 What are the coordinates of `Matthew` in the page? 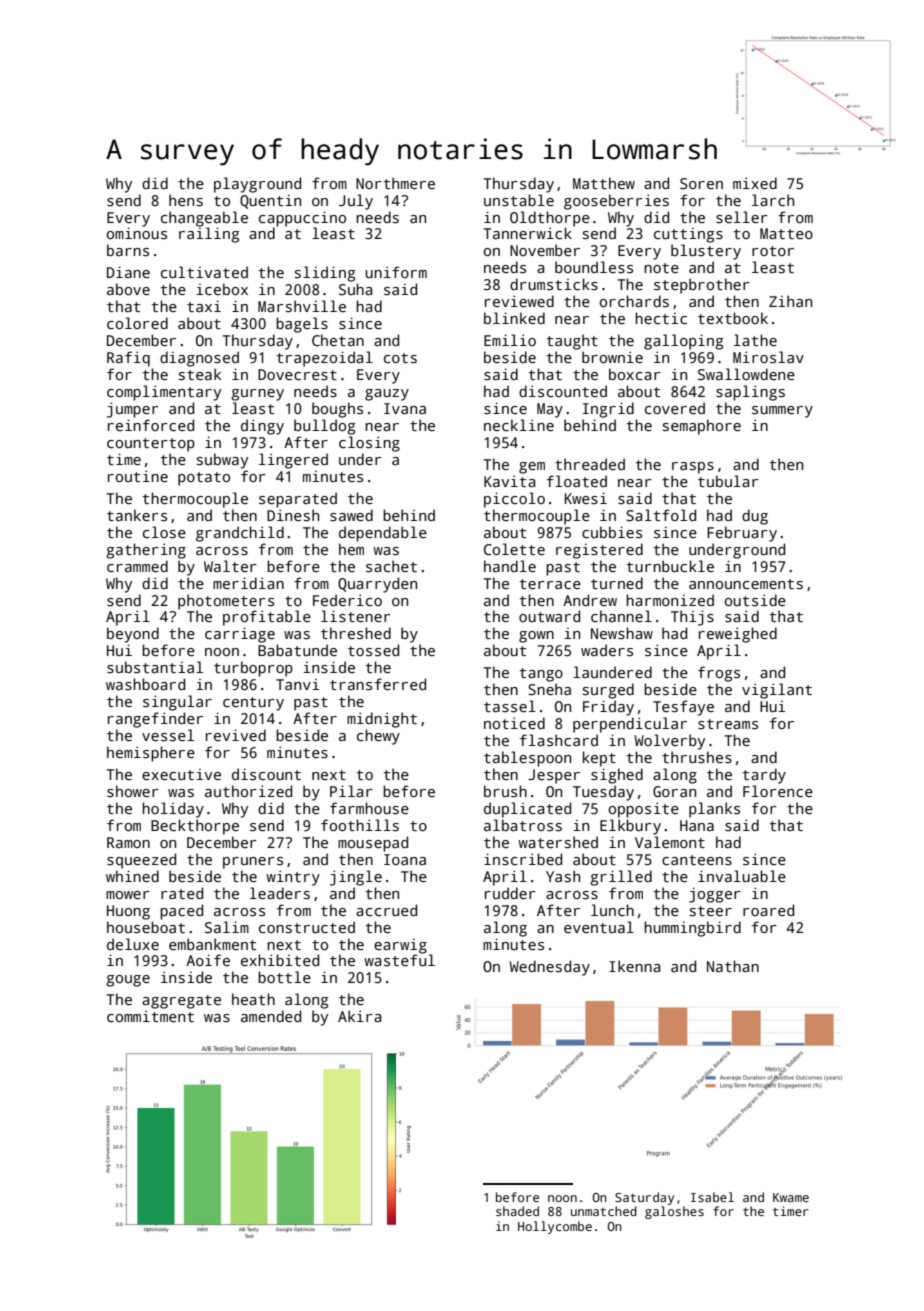 It's located at (604, 183).
